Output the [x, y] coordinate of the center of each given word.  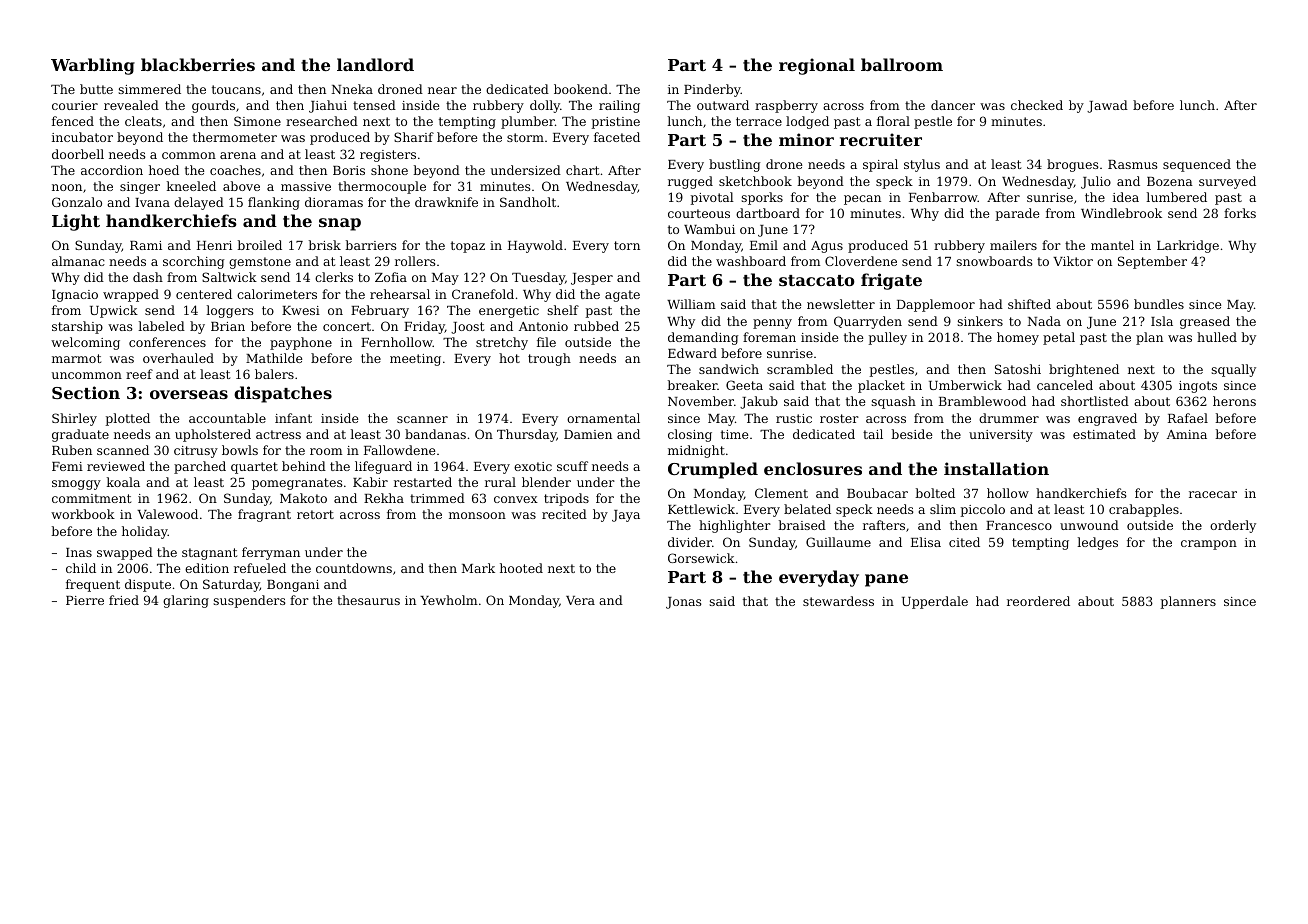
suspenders [249, 601]
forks [1240, 213]
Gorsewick [701, 558]
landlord [375, 64]
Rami [146, 245]
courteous [699, 213]
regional [817, 66]
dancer [953, 105]
